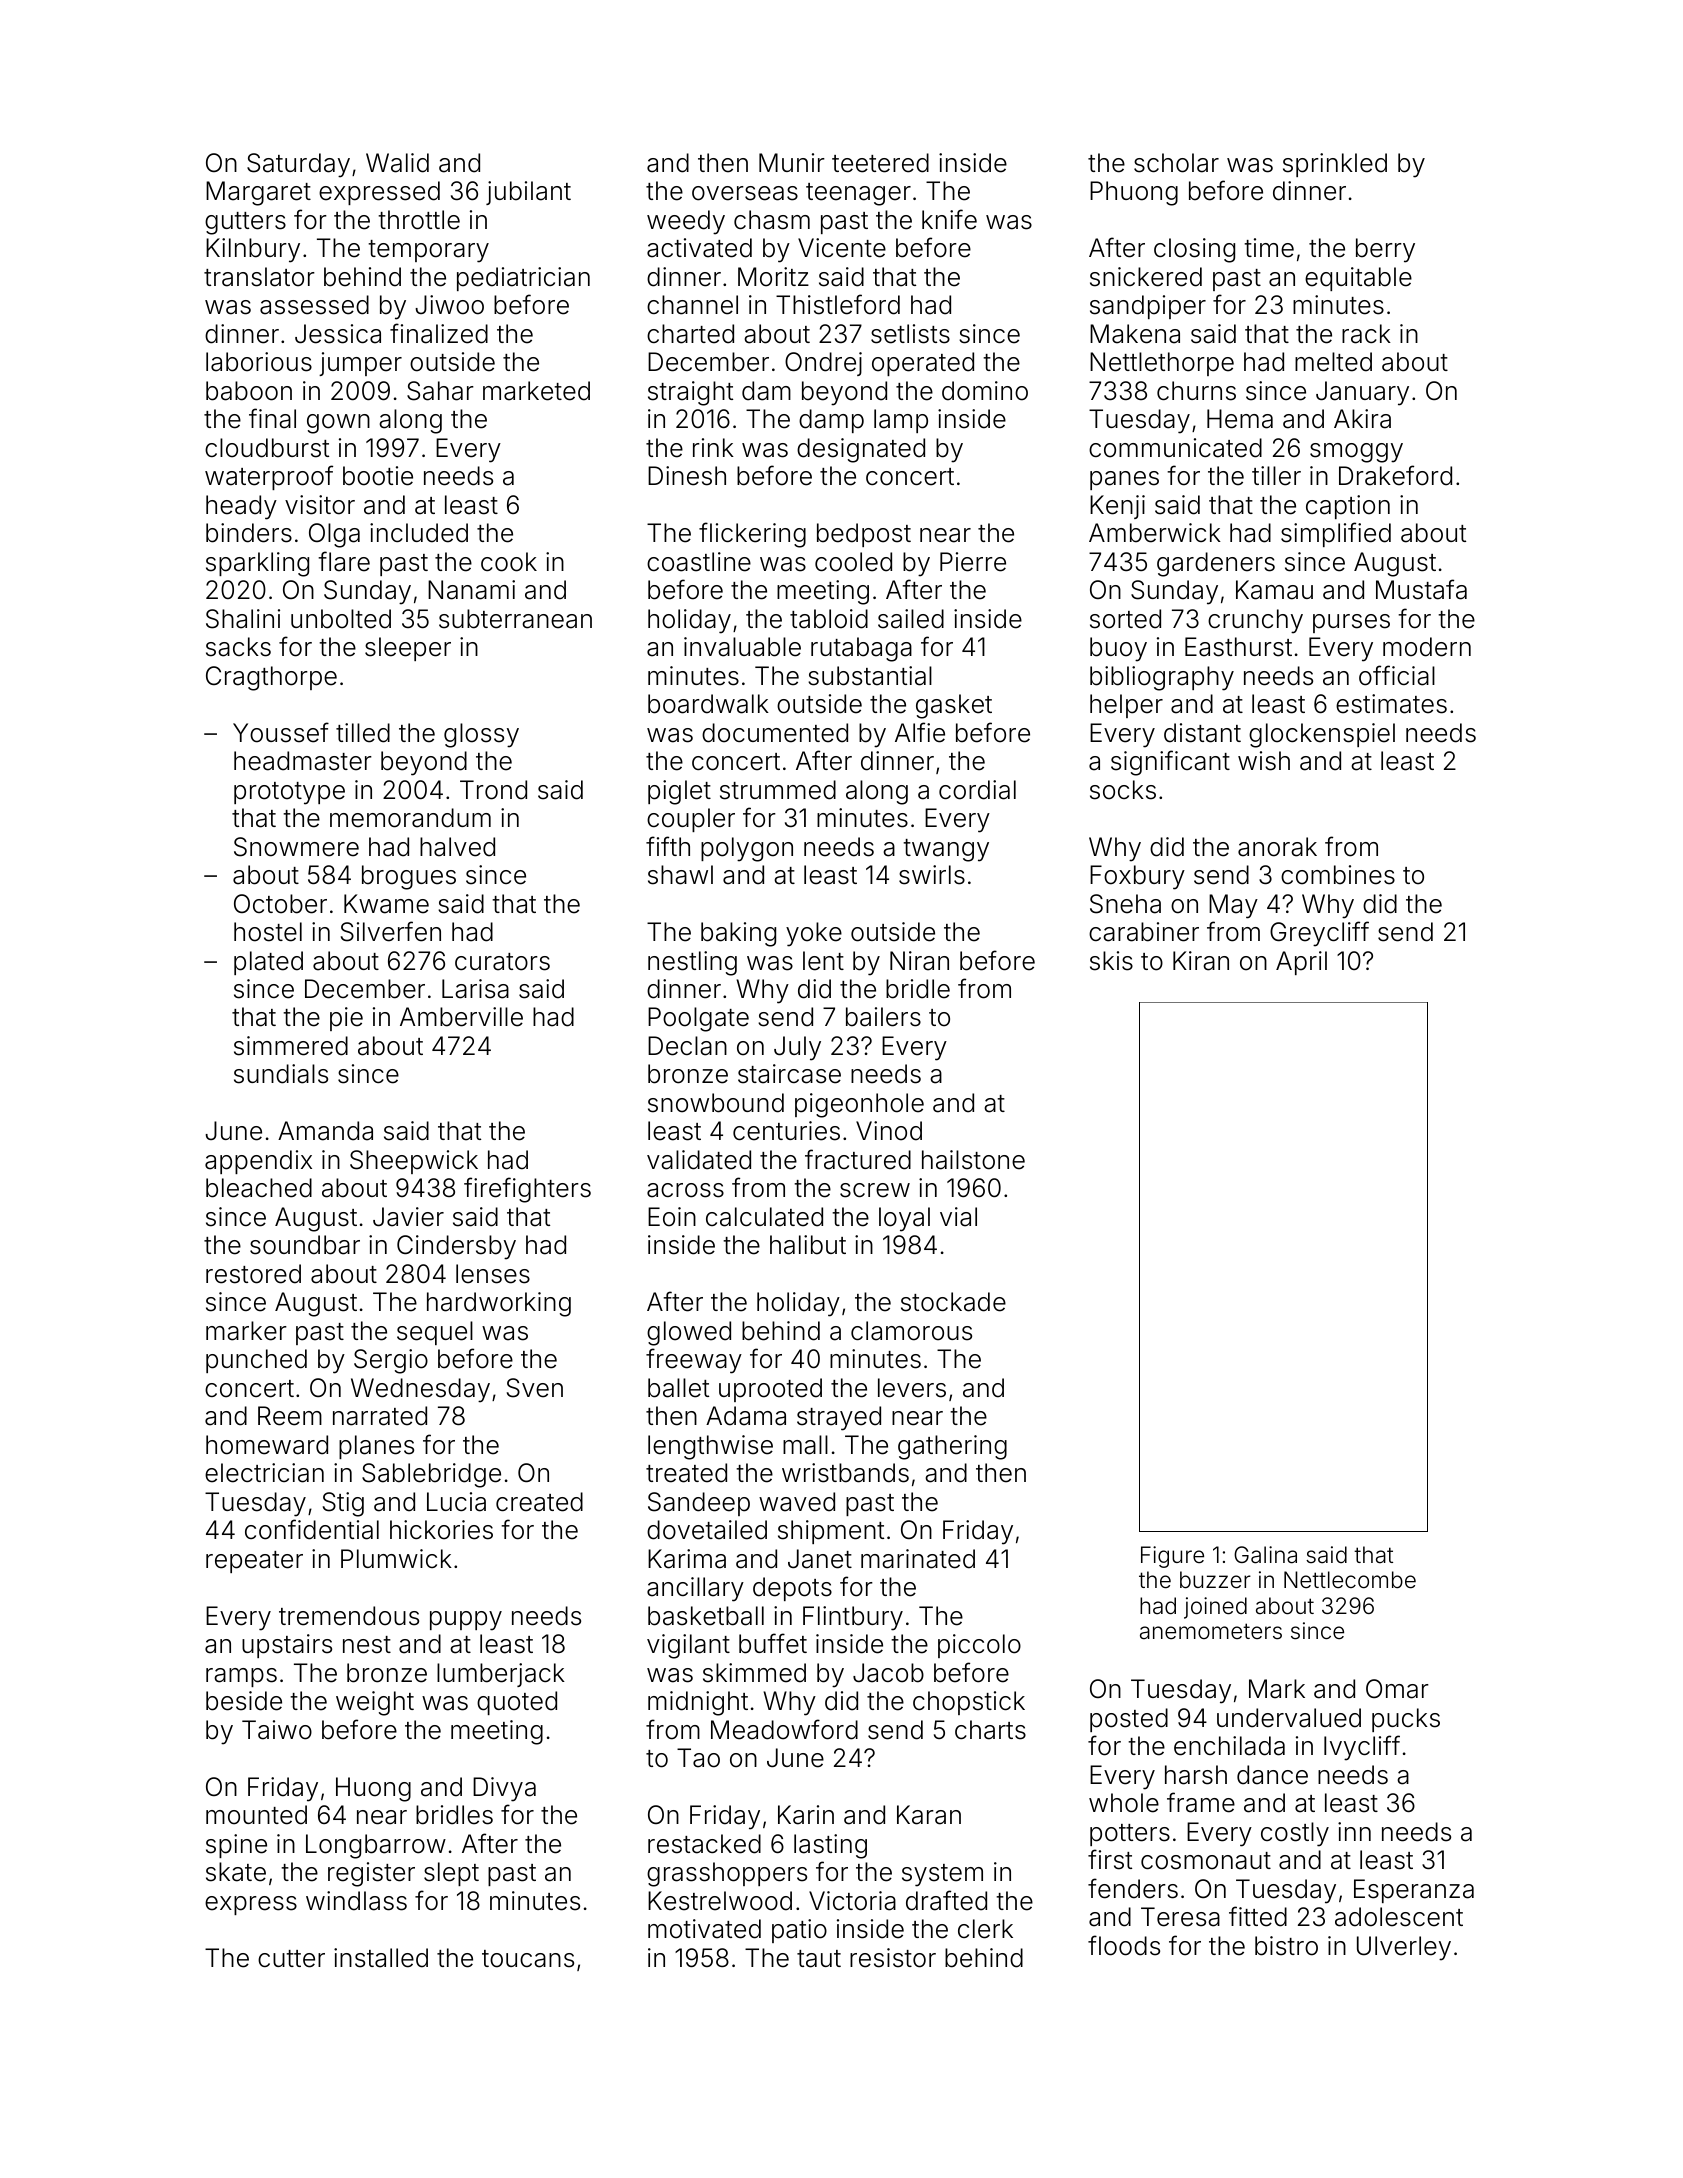 The width and height of the page is (1683, 2178). I want to click on piccolo, so click(979, 1646).
